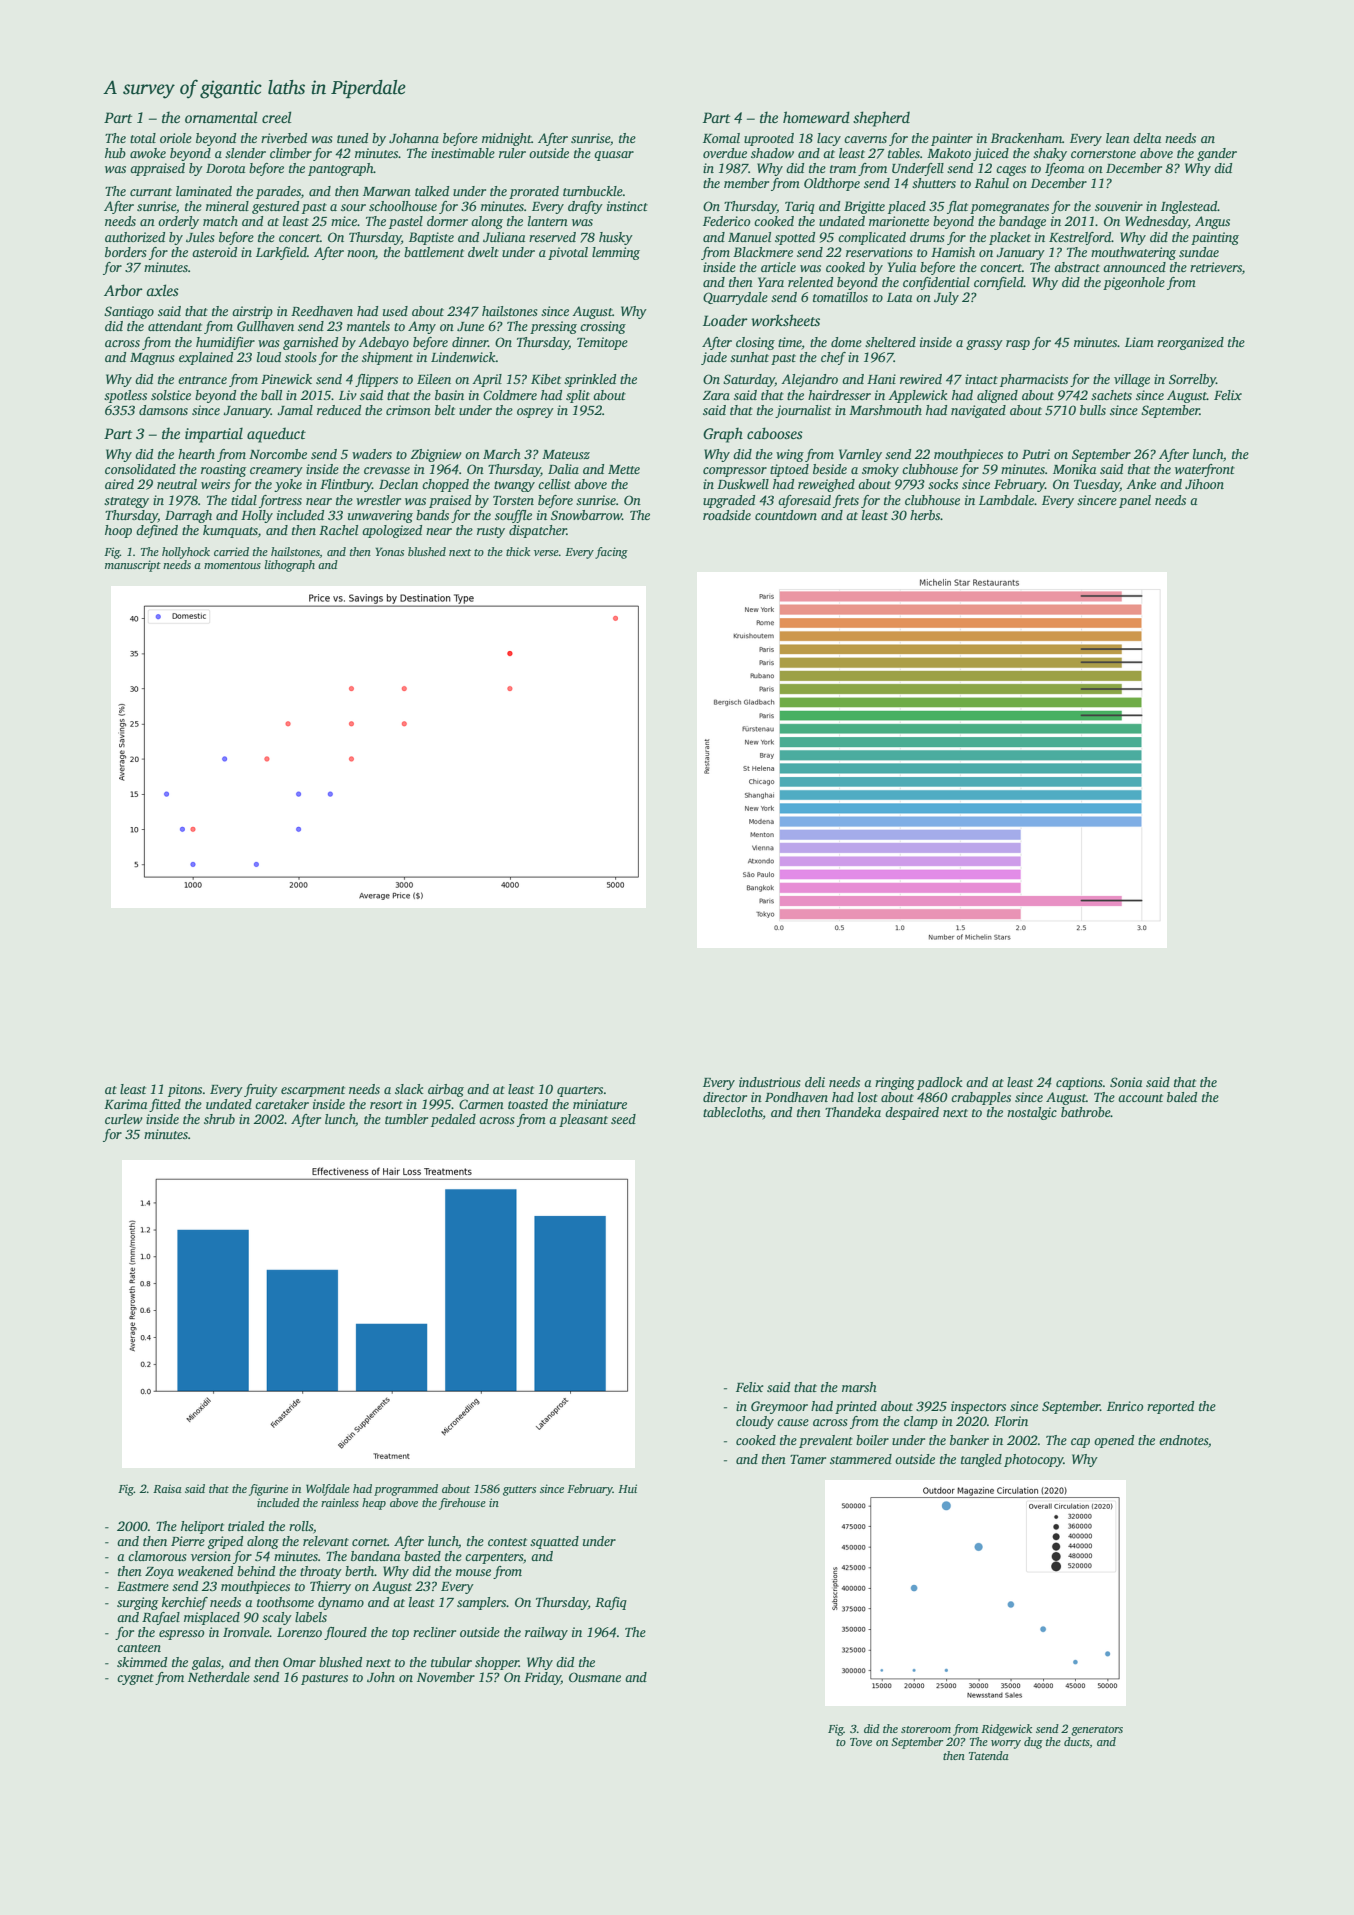  I want to click on herbs, so click(925, 515).
